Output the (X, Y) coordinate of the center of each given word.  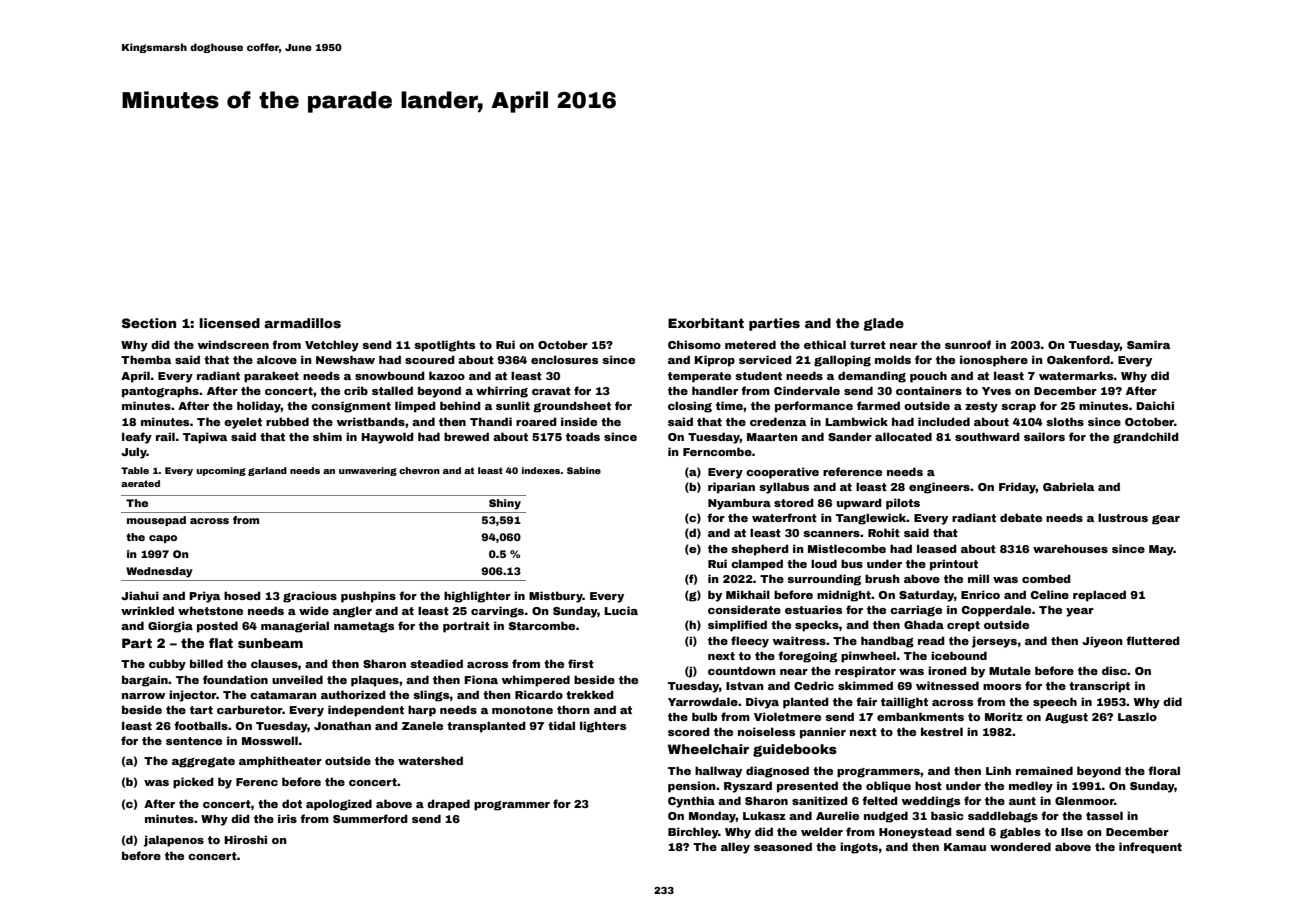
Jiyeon (1102, 642)
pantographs (160, 392)
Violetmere (787, 716)
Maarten (772, 437)
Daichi (1155, 405)
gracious (310, 597)
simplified (737, 626)
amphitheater (280, 762)
